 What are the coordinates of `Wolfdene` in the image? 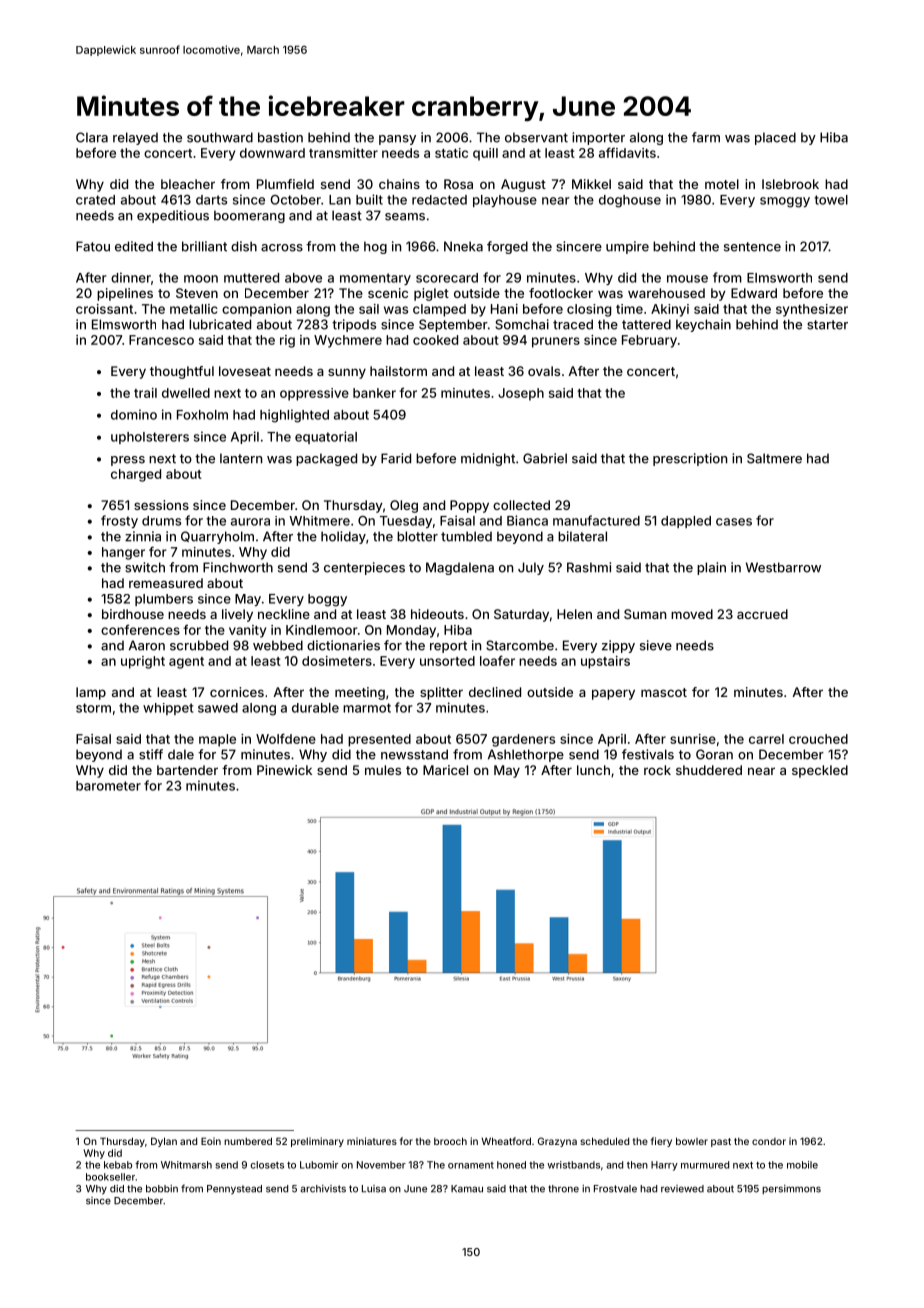 It's located at (286, 738).
